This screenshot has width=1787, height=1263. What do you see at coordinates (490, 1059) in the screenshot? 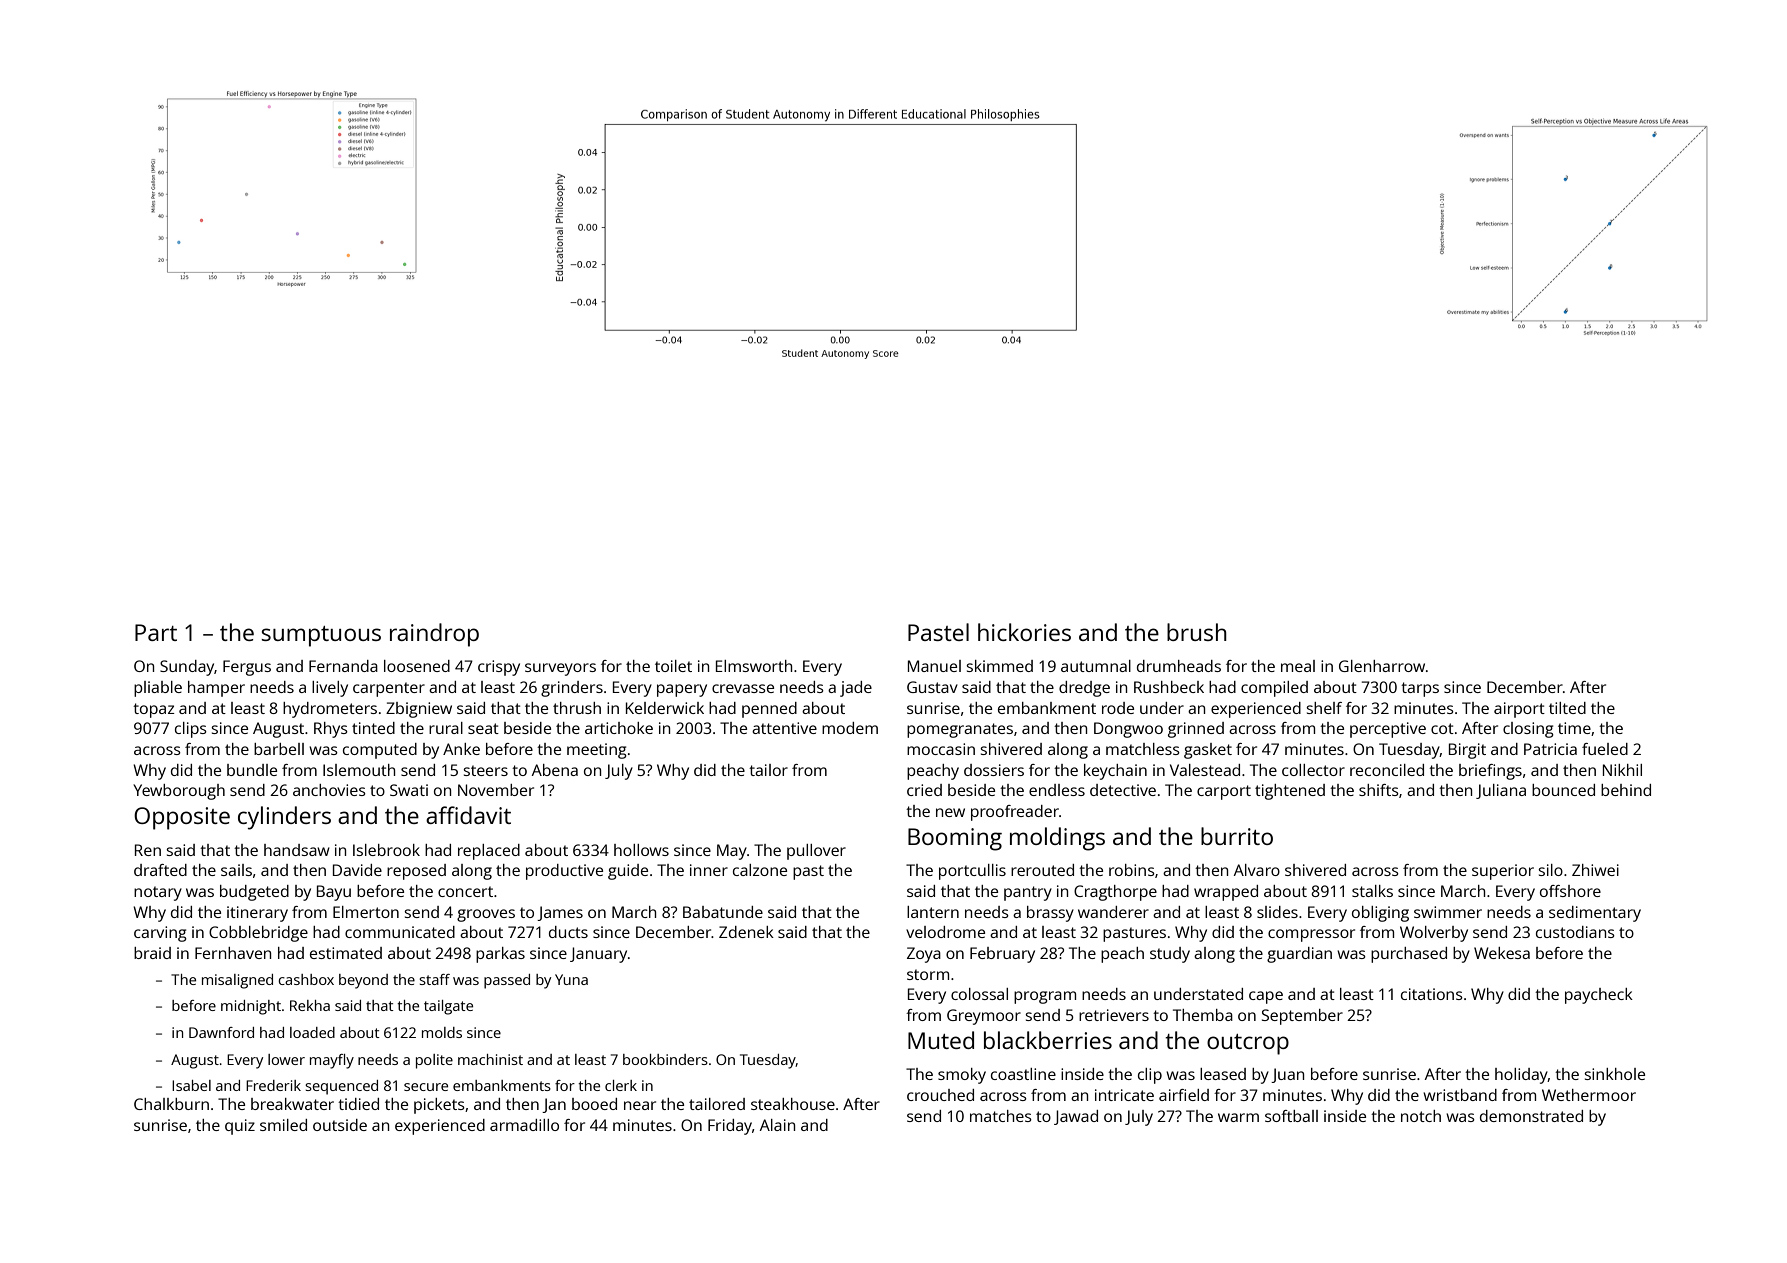
I see `machinist` at bounding box center [490, 1059].
